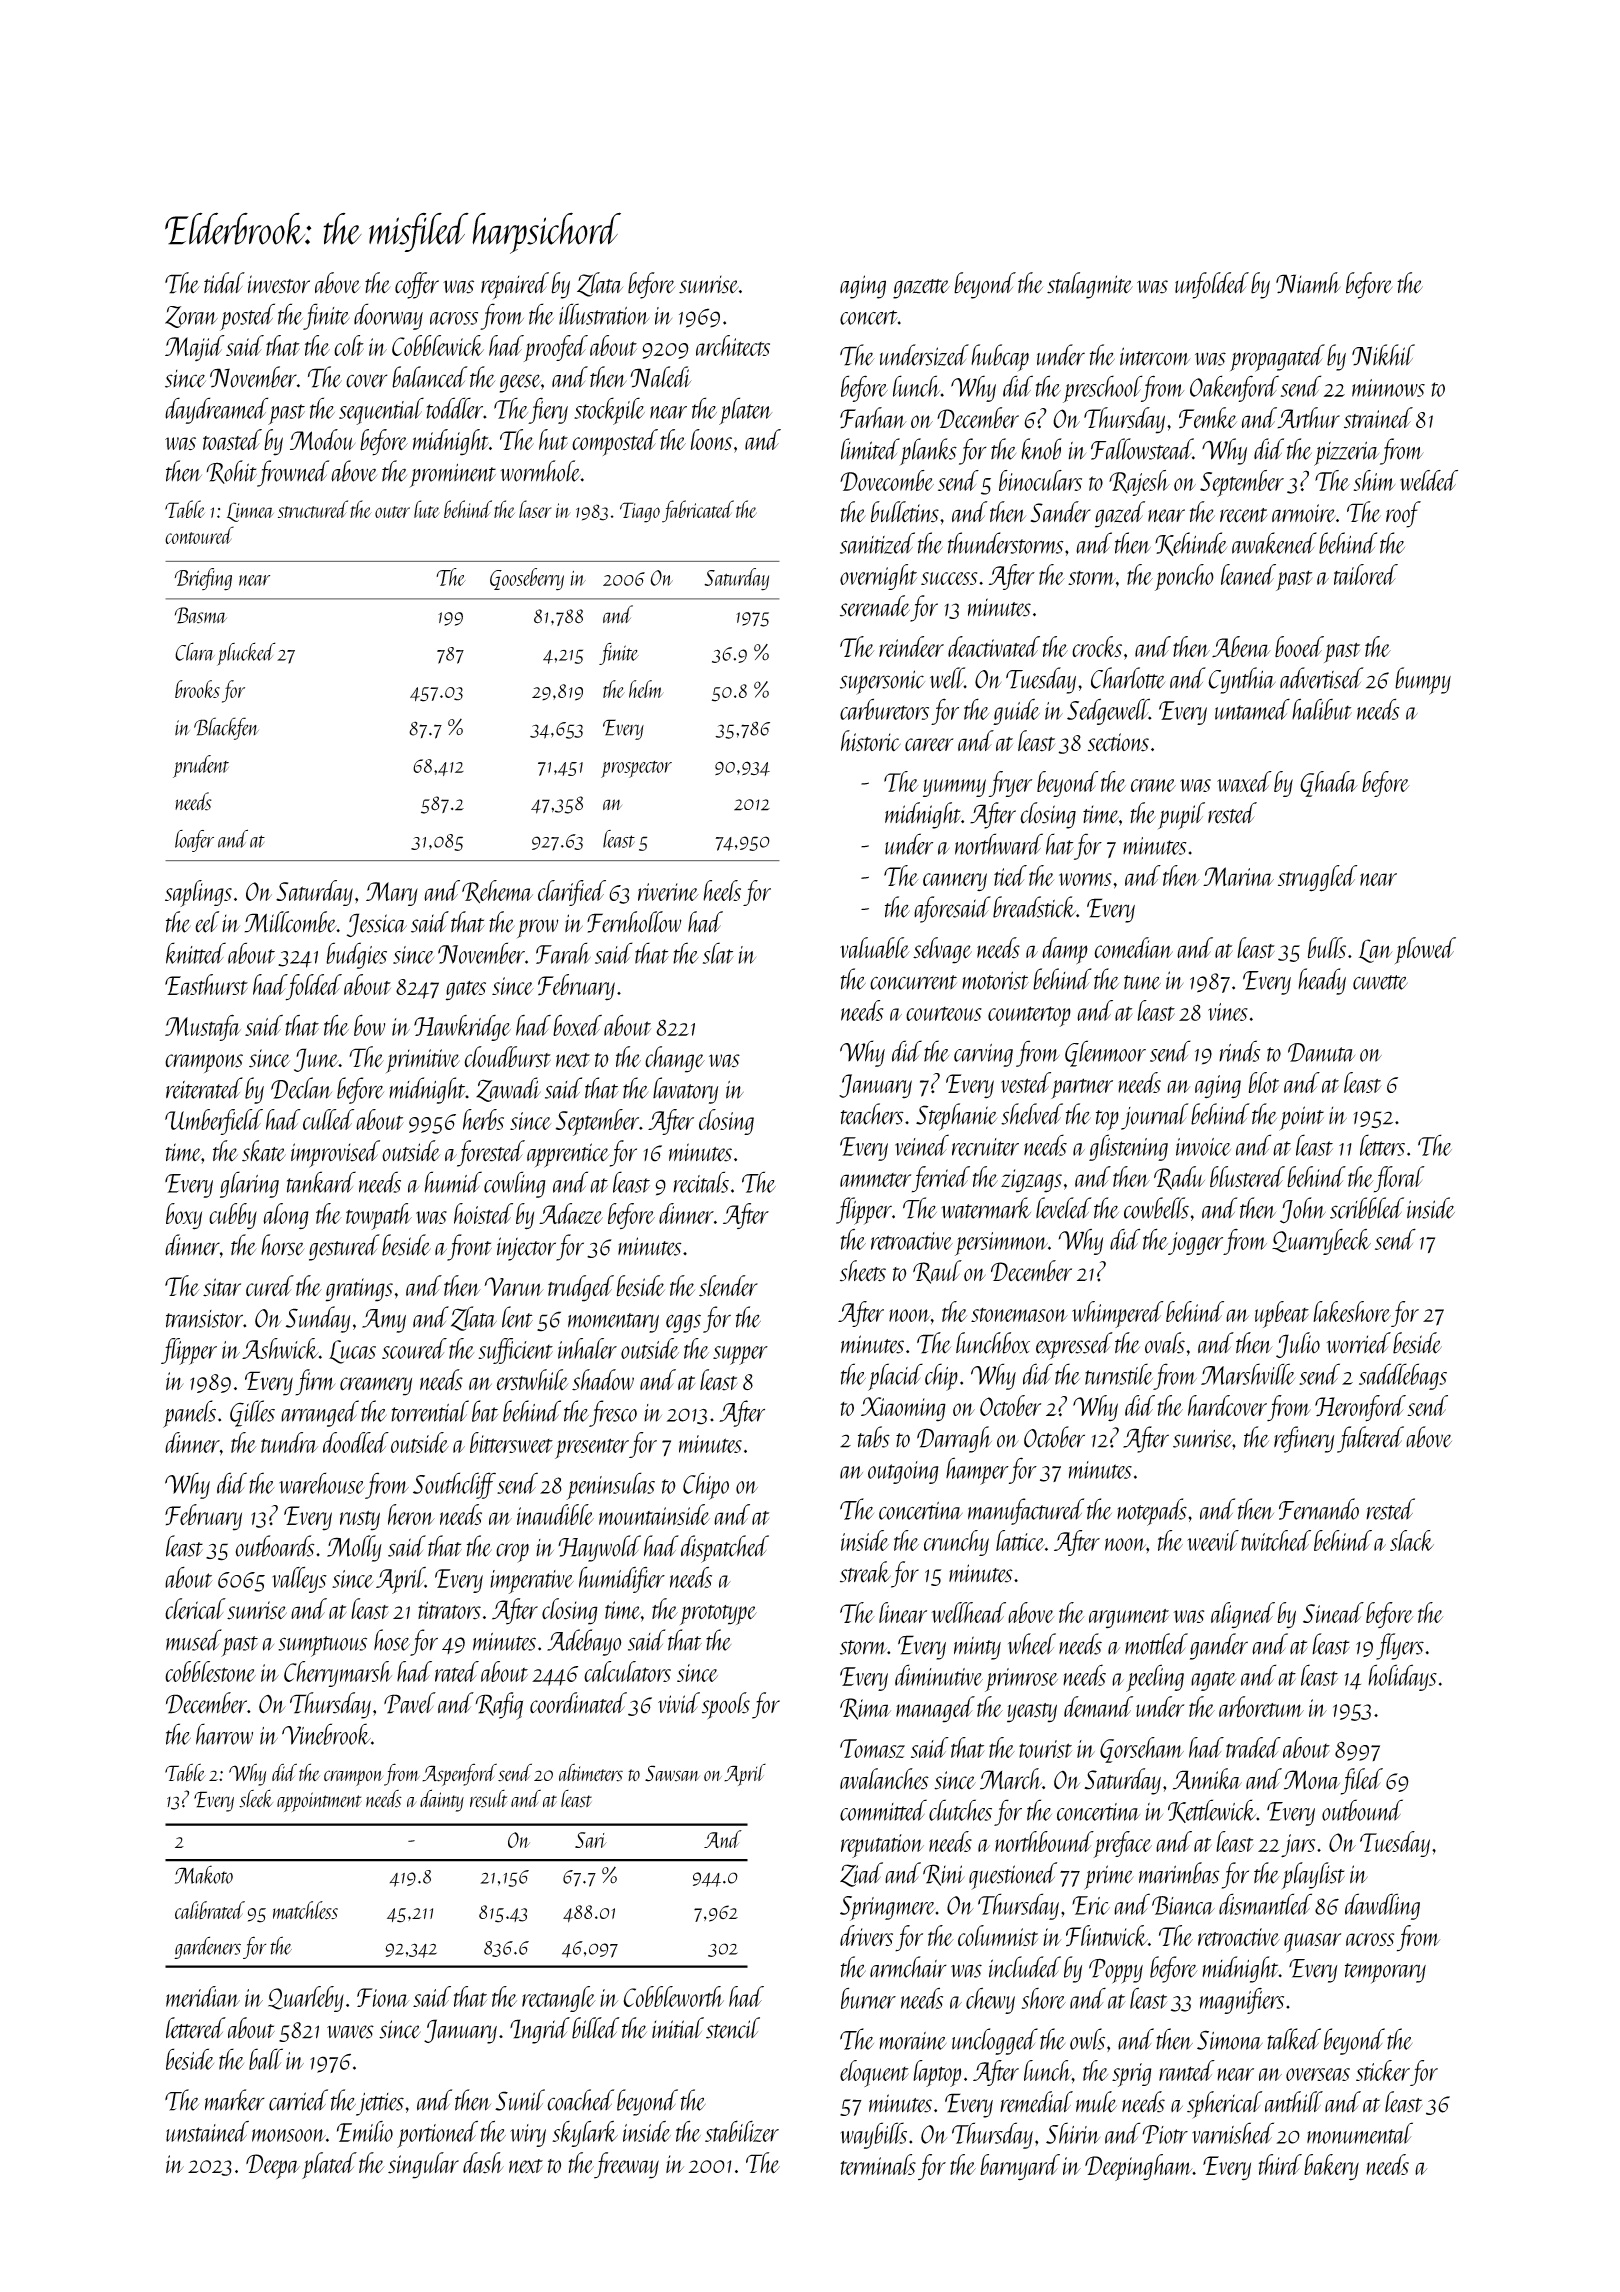 This document has height=2292, width=1620. I want to click on prospector, so click(636, 769).
